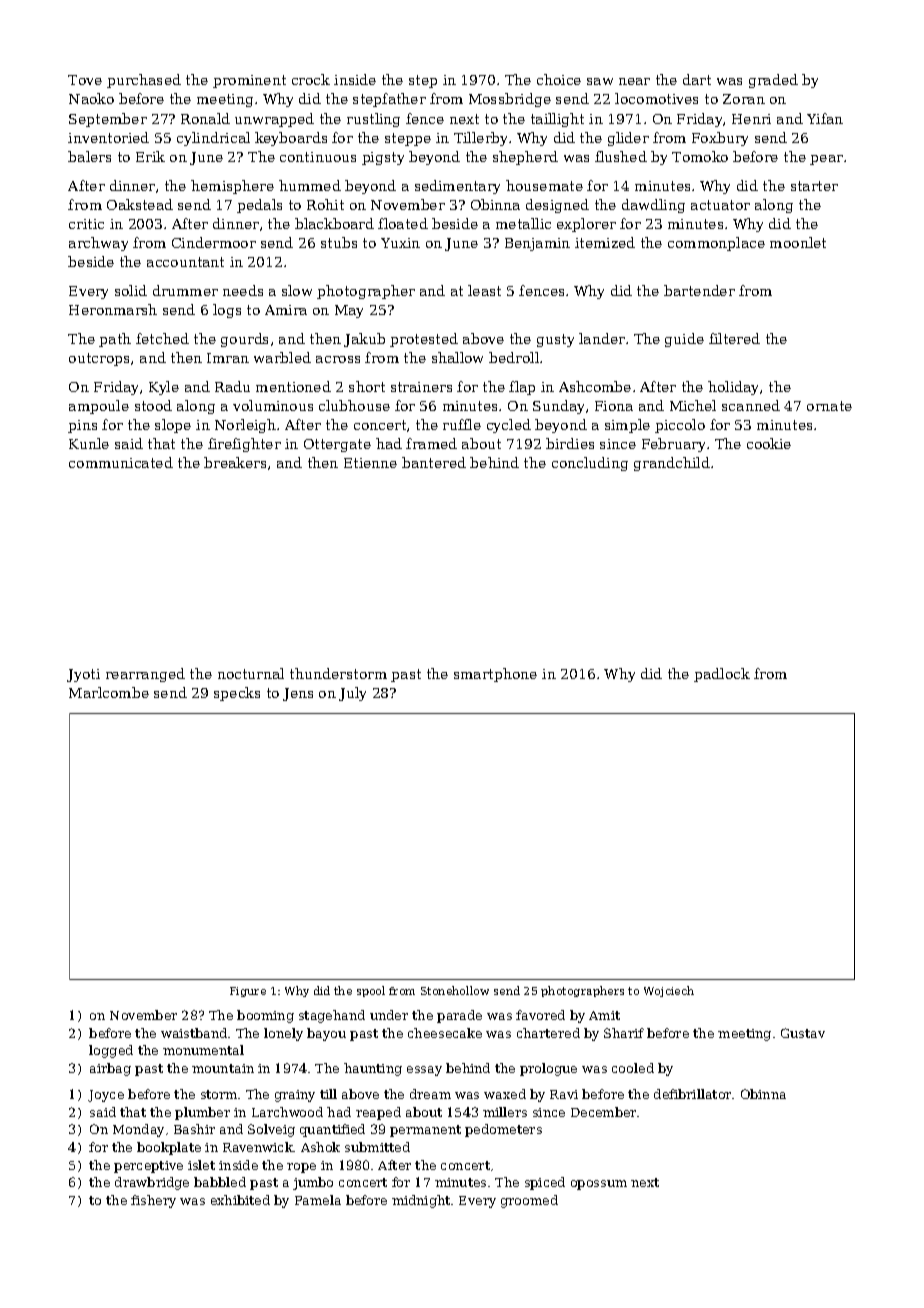 The width and height of the screenshot is (924, 1308). Describe the element at coordinates (153, 1201) in the screenshot. I see `fishery` at that location.
